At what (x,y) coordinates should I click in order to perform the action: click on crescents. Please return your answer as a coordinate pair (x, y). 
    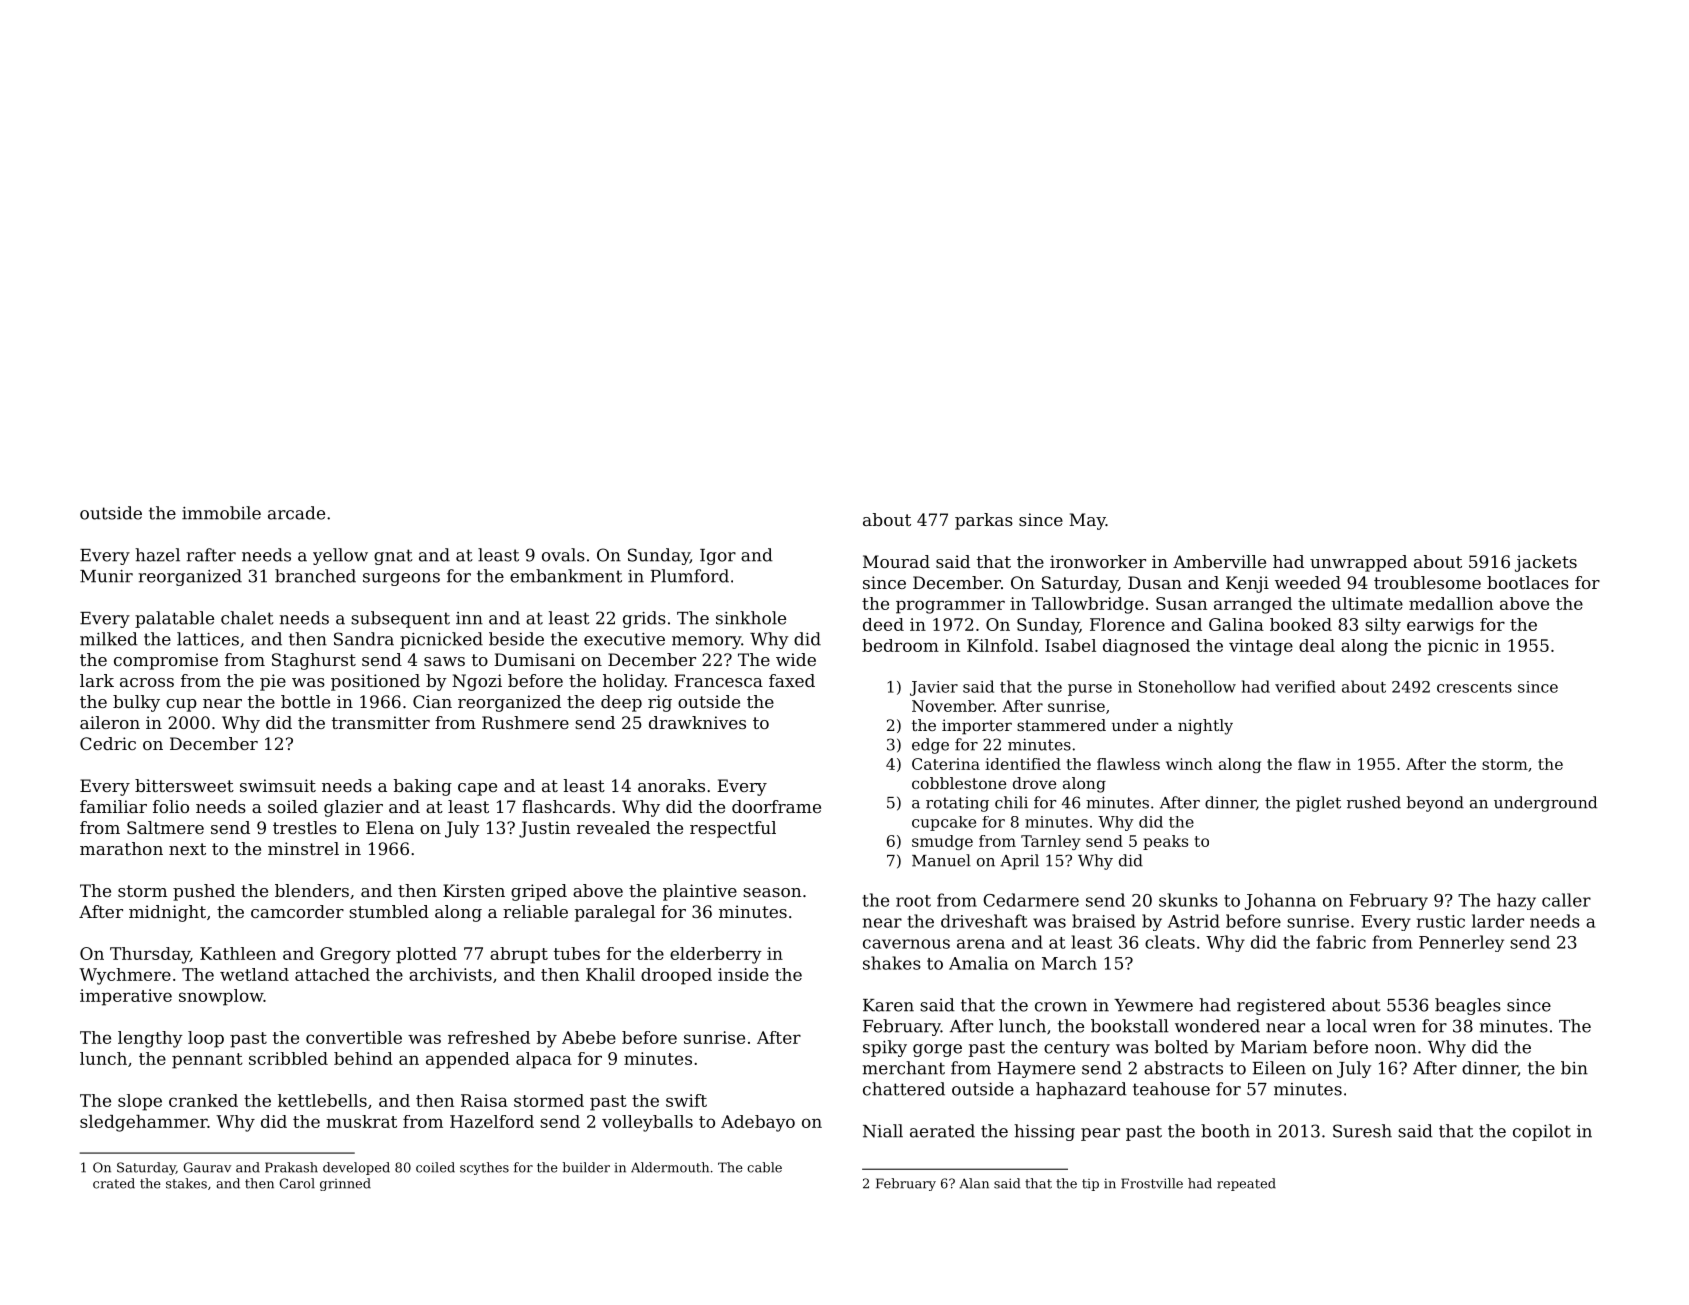
    Looking at the image, I should click on (1474, 687).
